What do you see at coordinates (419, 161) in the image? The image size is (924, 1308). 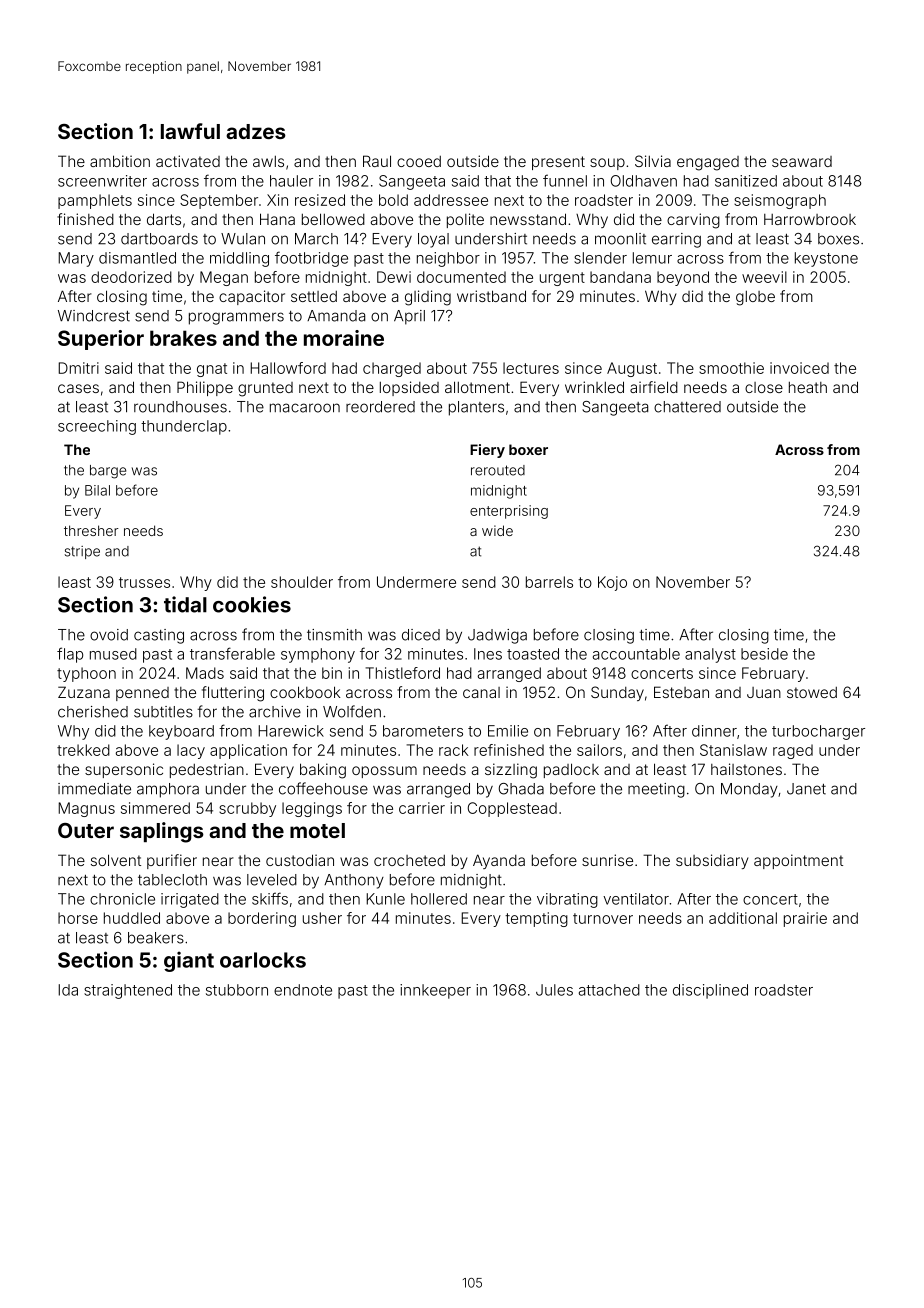 I see `cooed` at bounding box center [419, 161].
